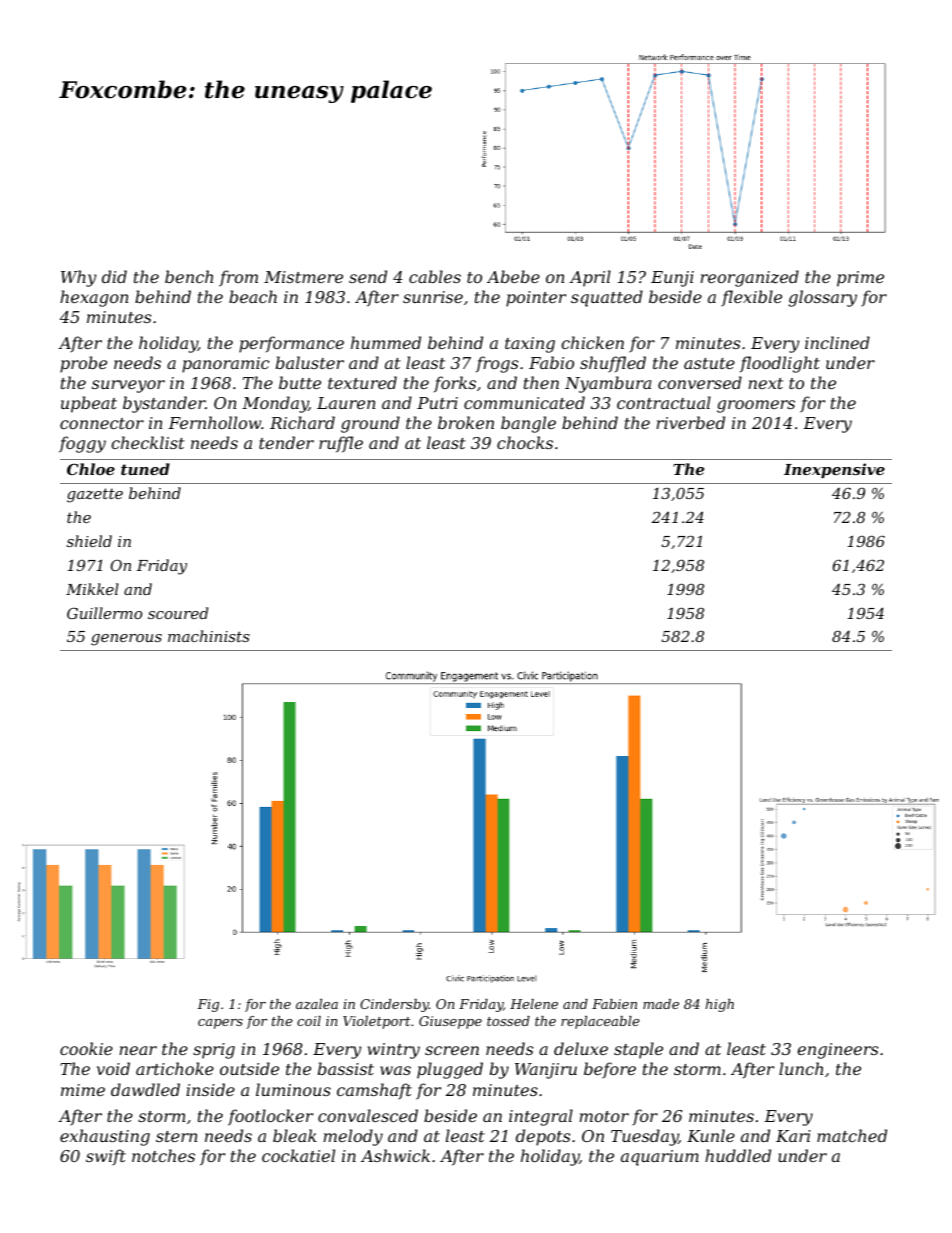  I want to click on Mikkel, so click(92, 589).
